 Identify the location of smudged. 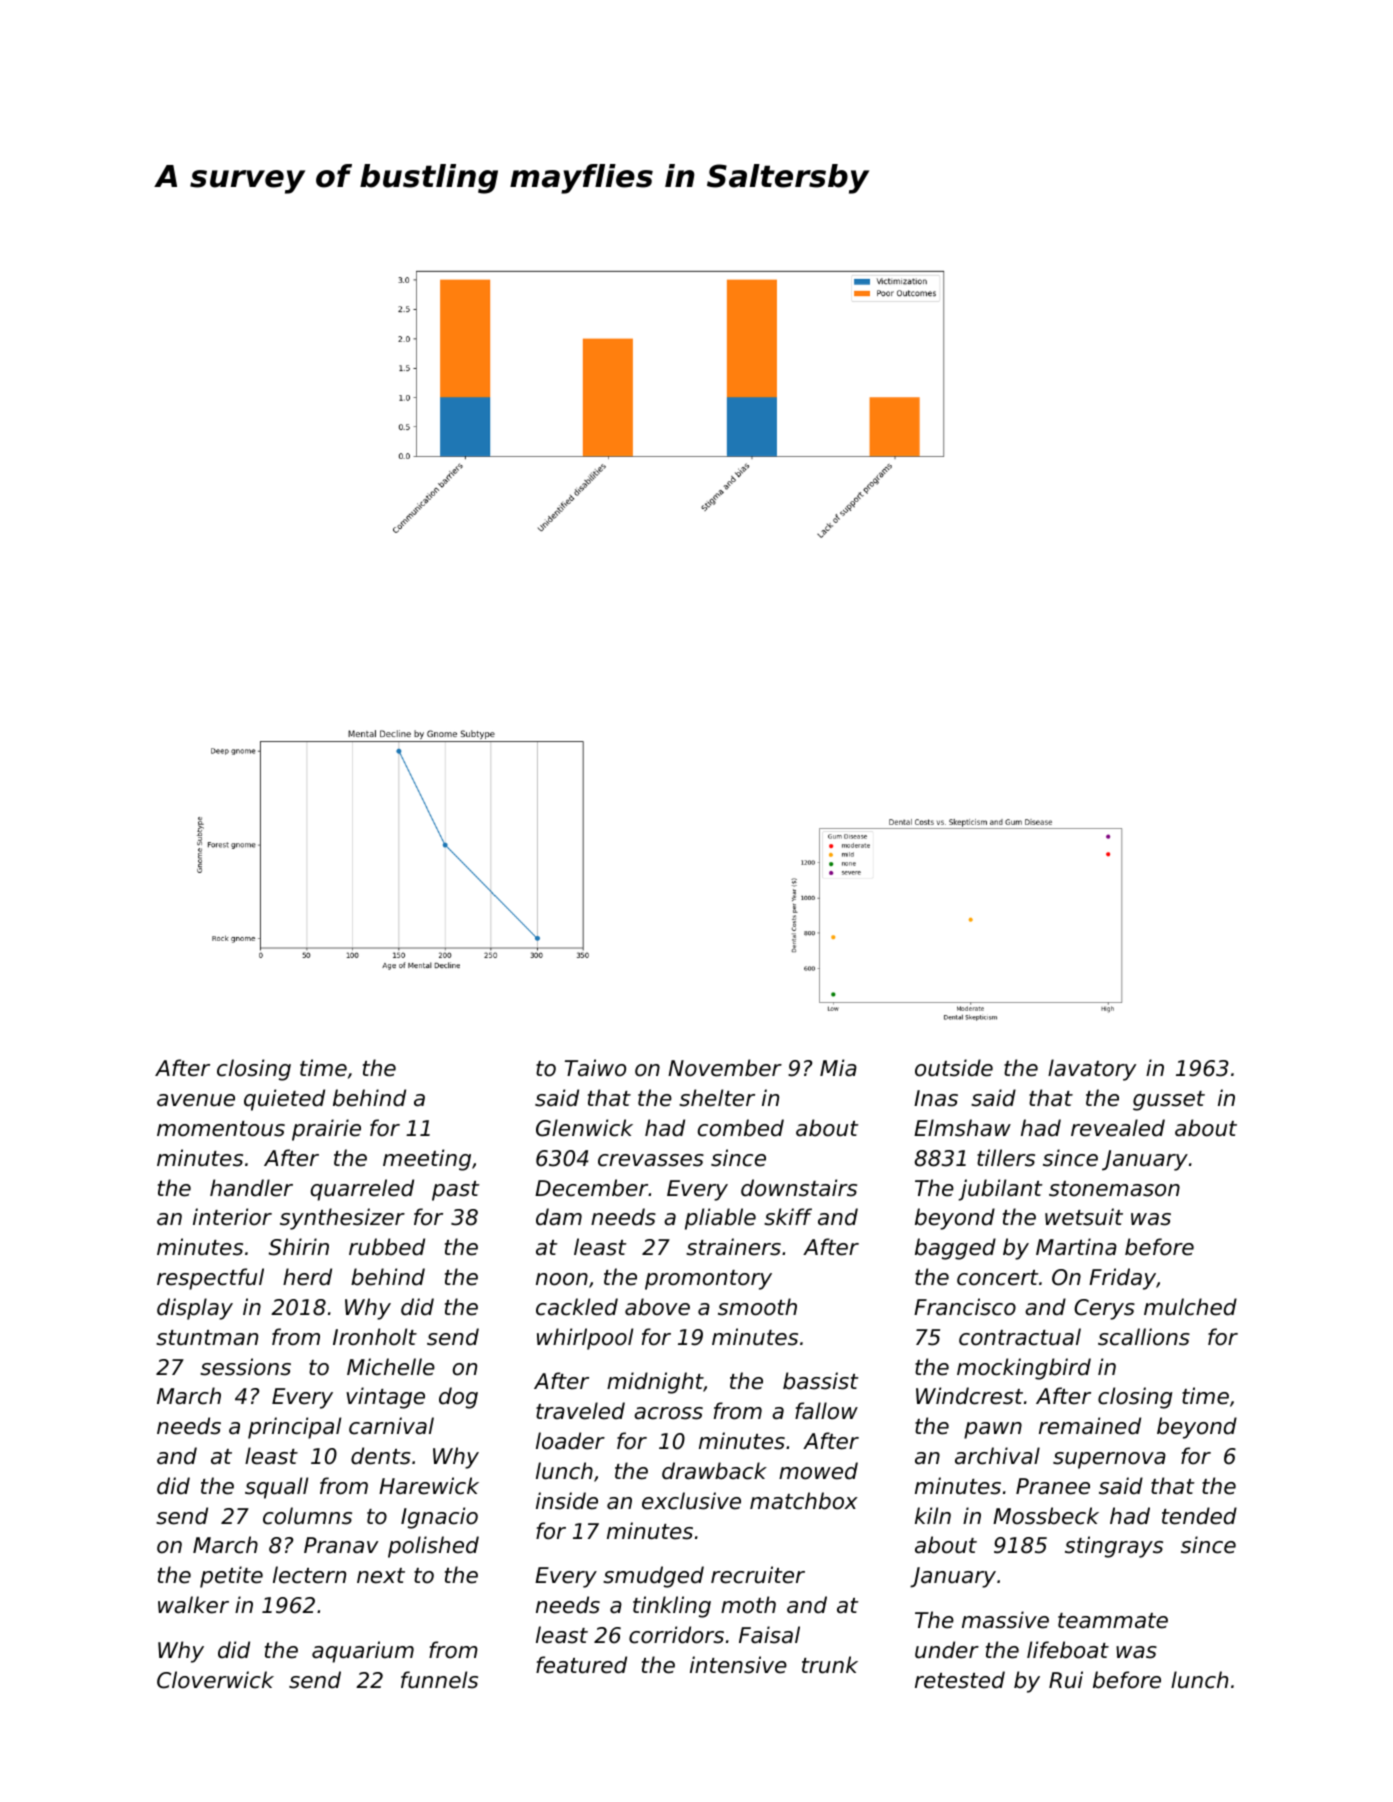
(653, 1577).
